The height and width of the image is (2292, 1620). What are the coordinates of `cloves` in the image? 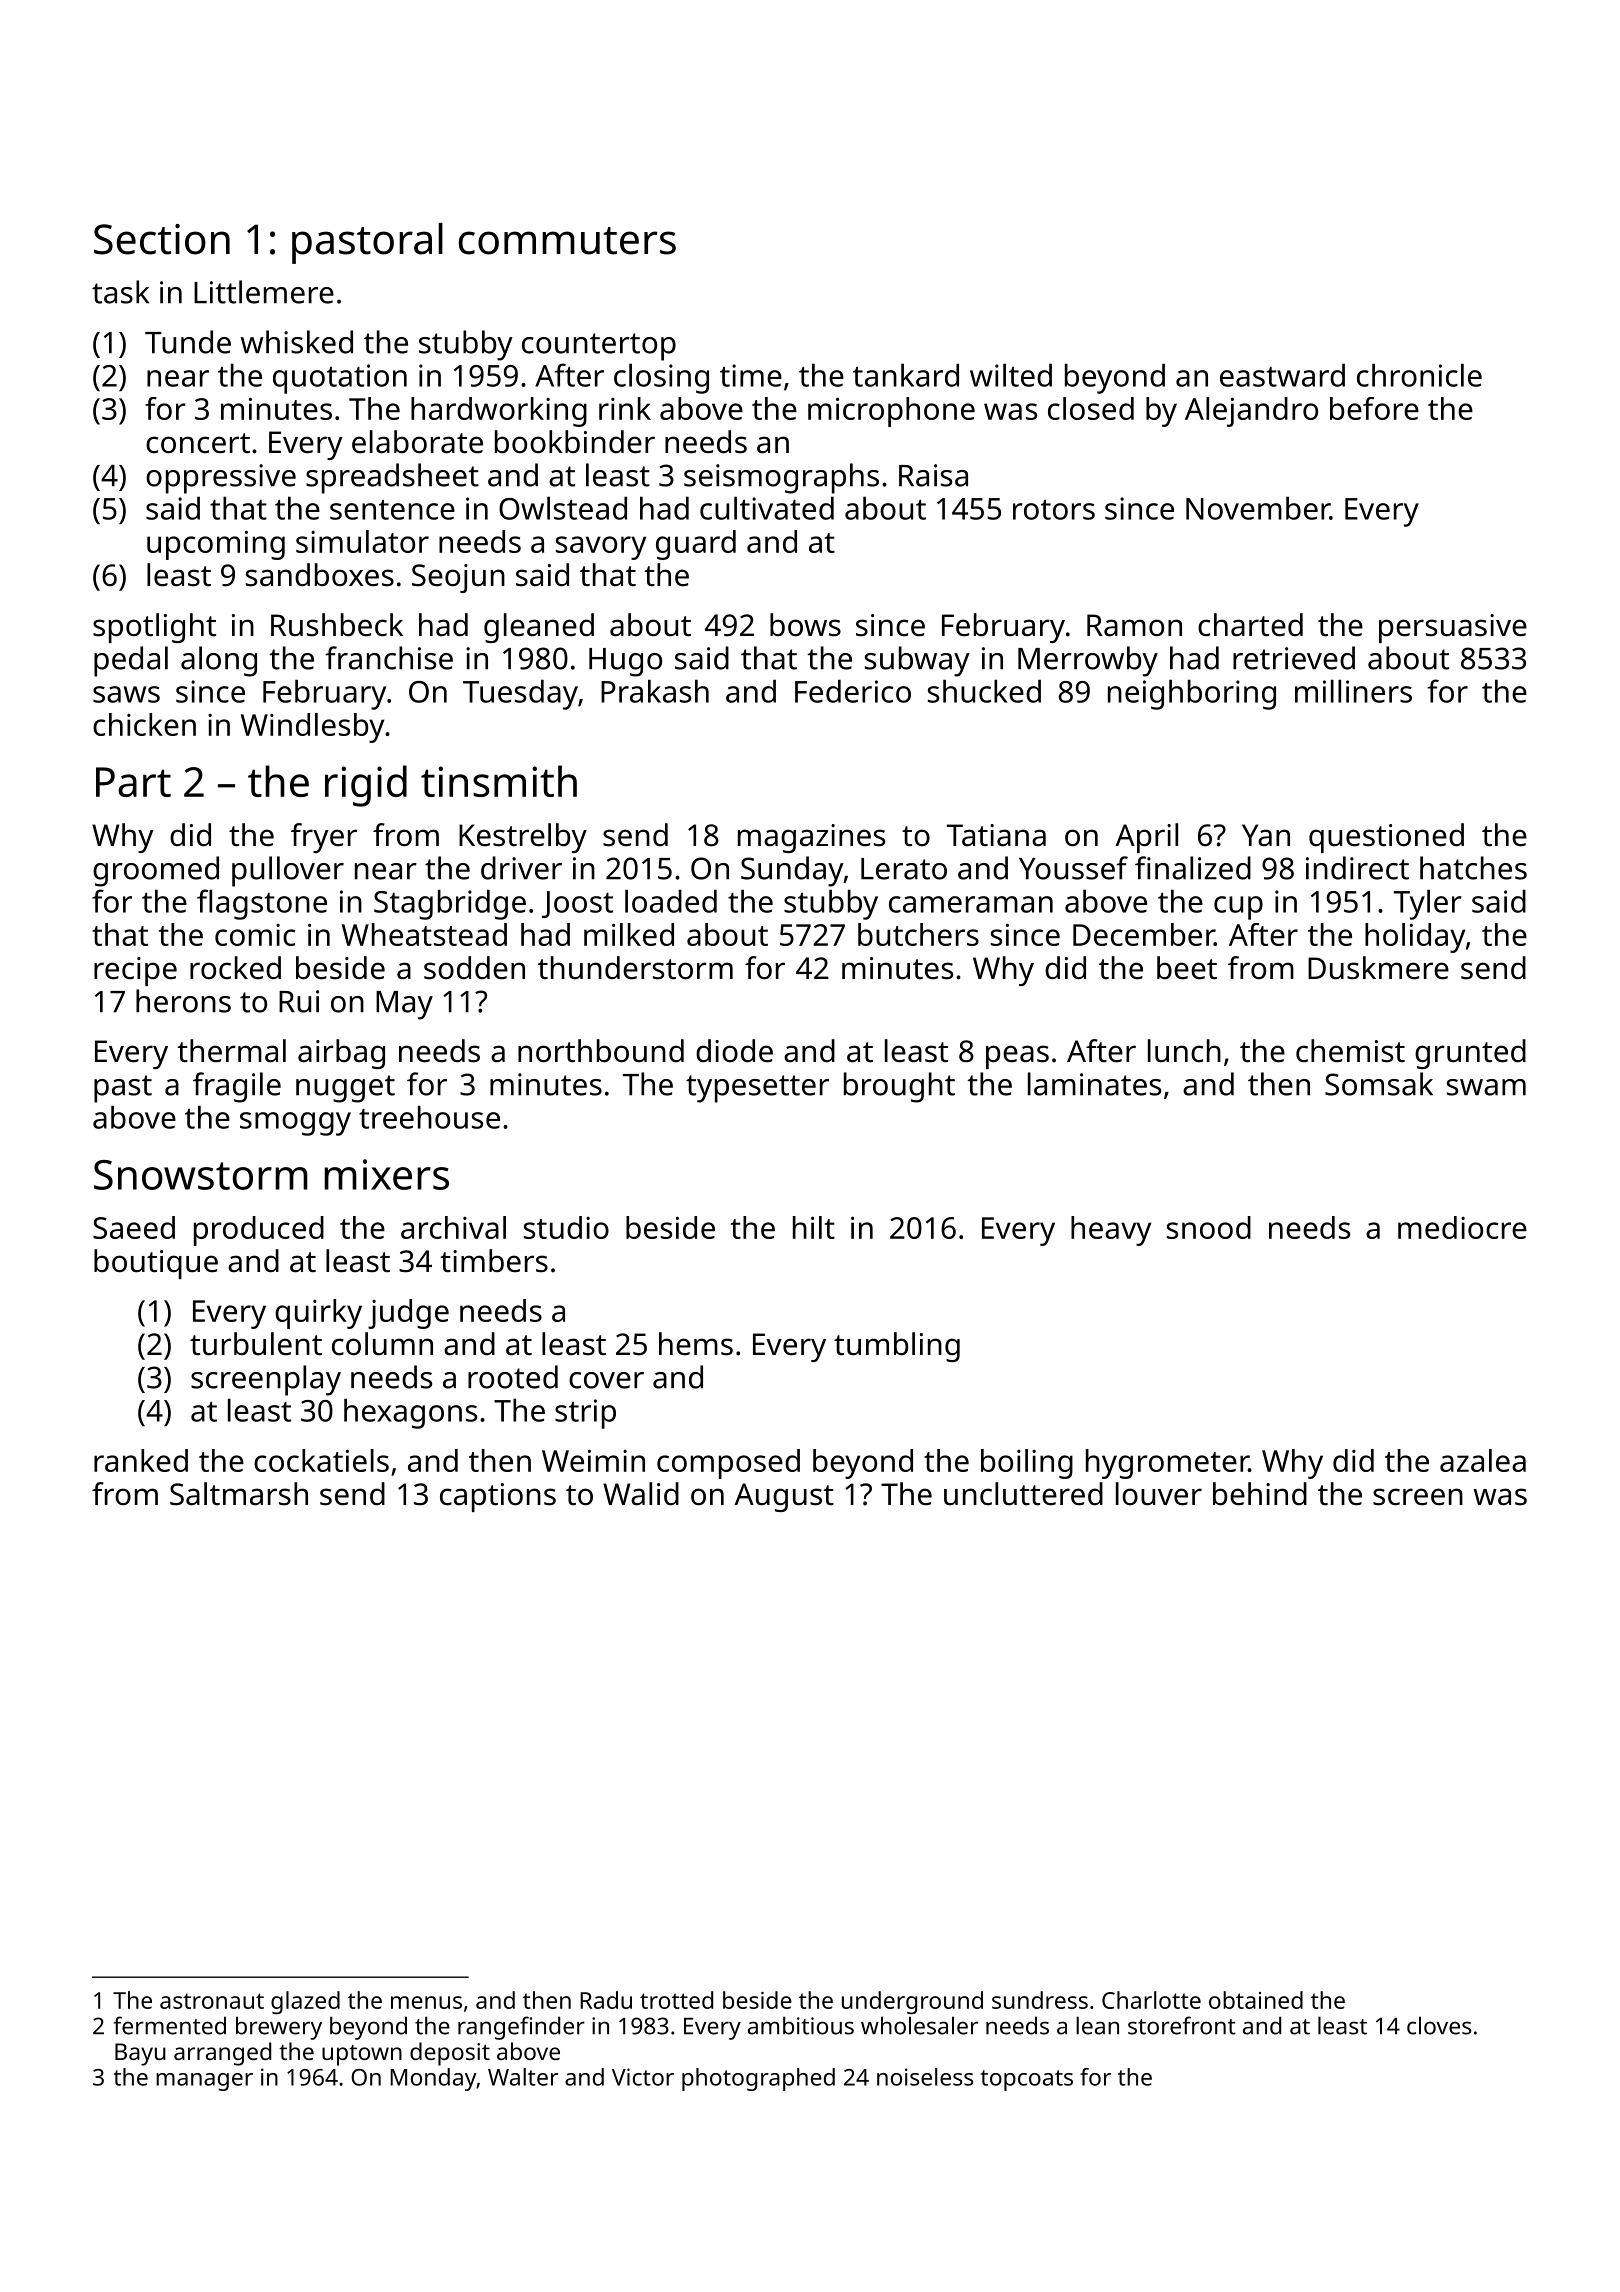 It's located at (1439, 2025).
